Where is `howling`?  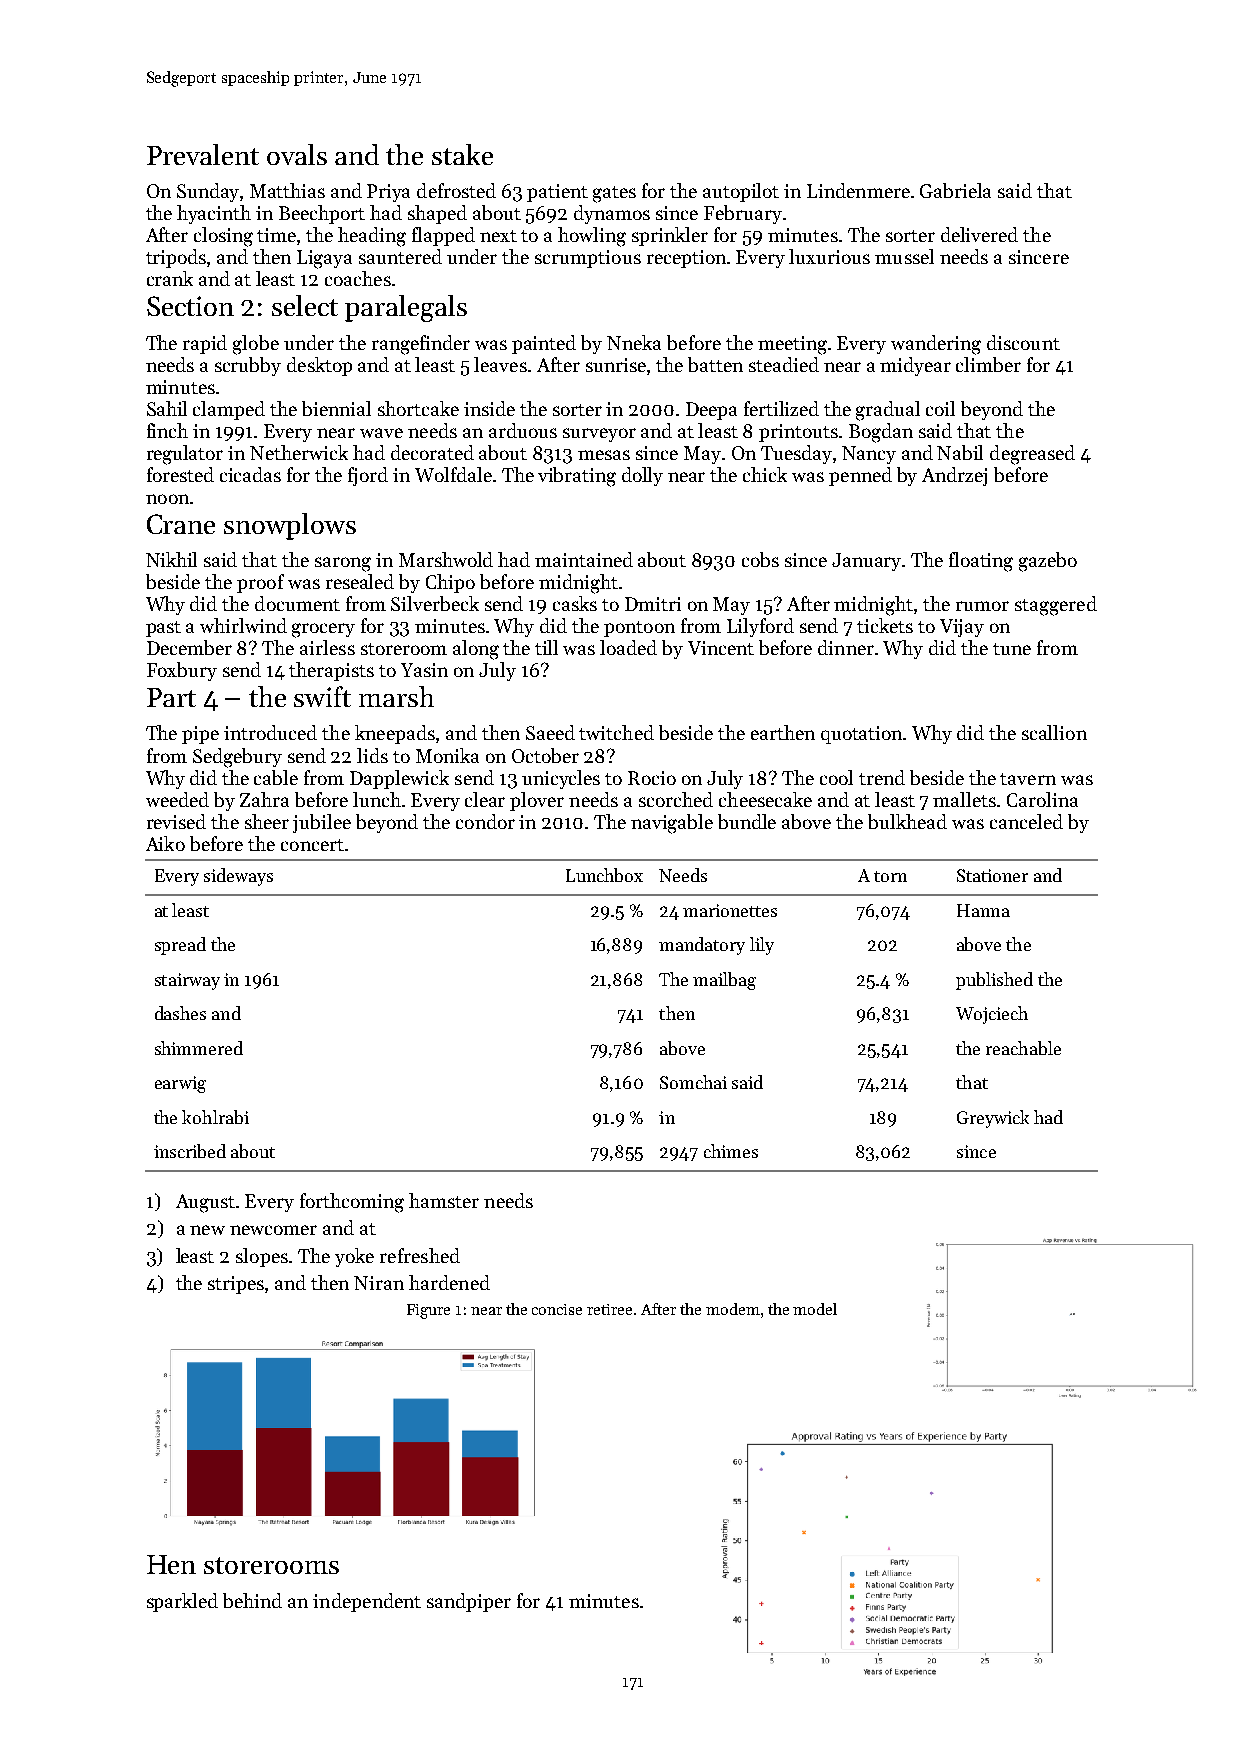
howling is located at coordinates (592, 237).
